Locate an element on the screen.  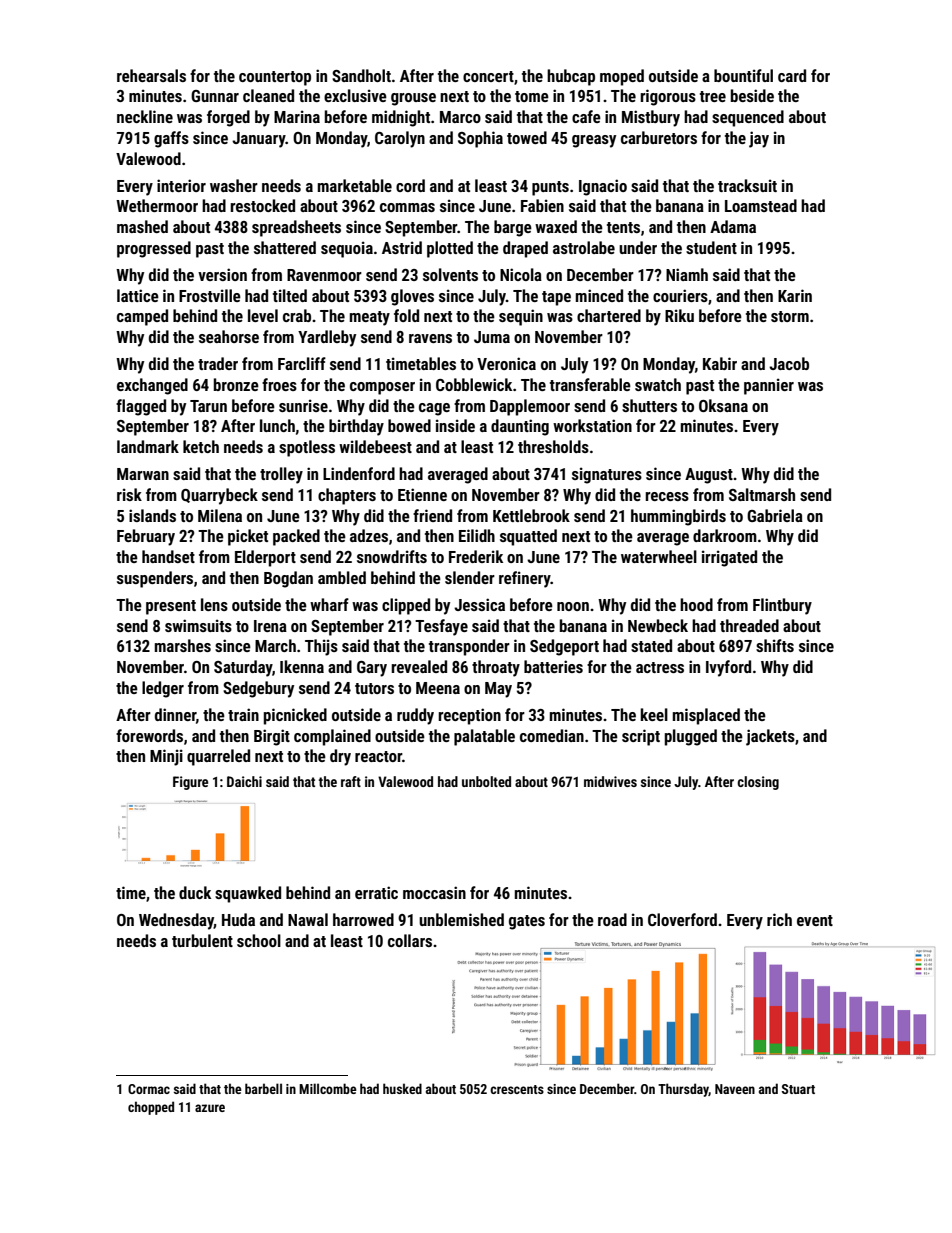
barbell is located at coordinates (263, 1088).
